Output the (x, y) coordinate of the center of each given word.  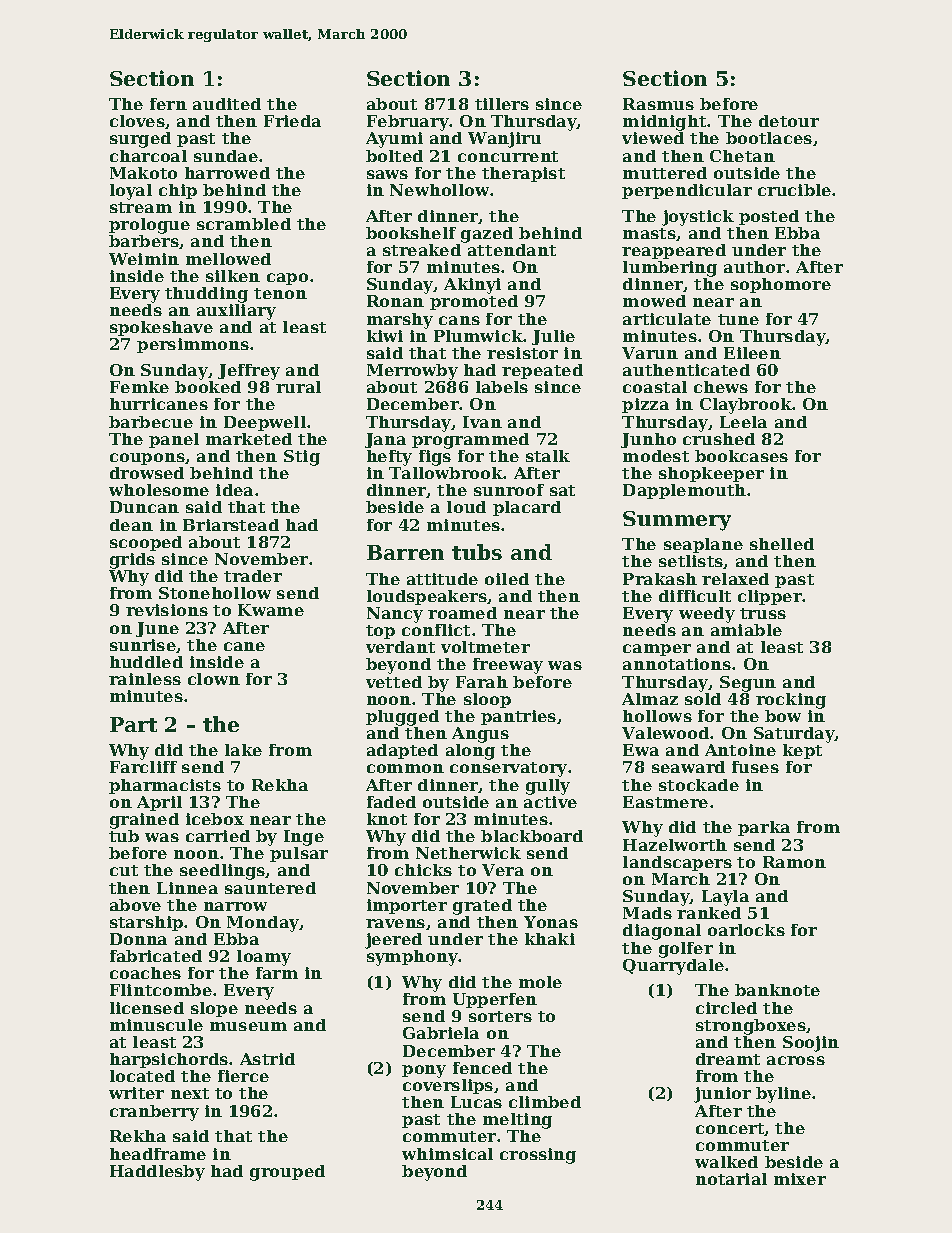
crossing (538, 1156)
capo (287, 279)
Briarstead (231, 525)
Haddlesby (157, 1173)
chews (721, 387)
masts (649, 233)
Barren (405, 552)
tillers (502, 104)
